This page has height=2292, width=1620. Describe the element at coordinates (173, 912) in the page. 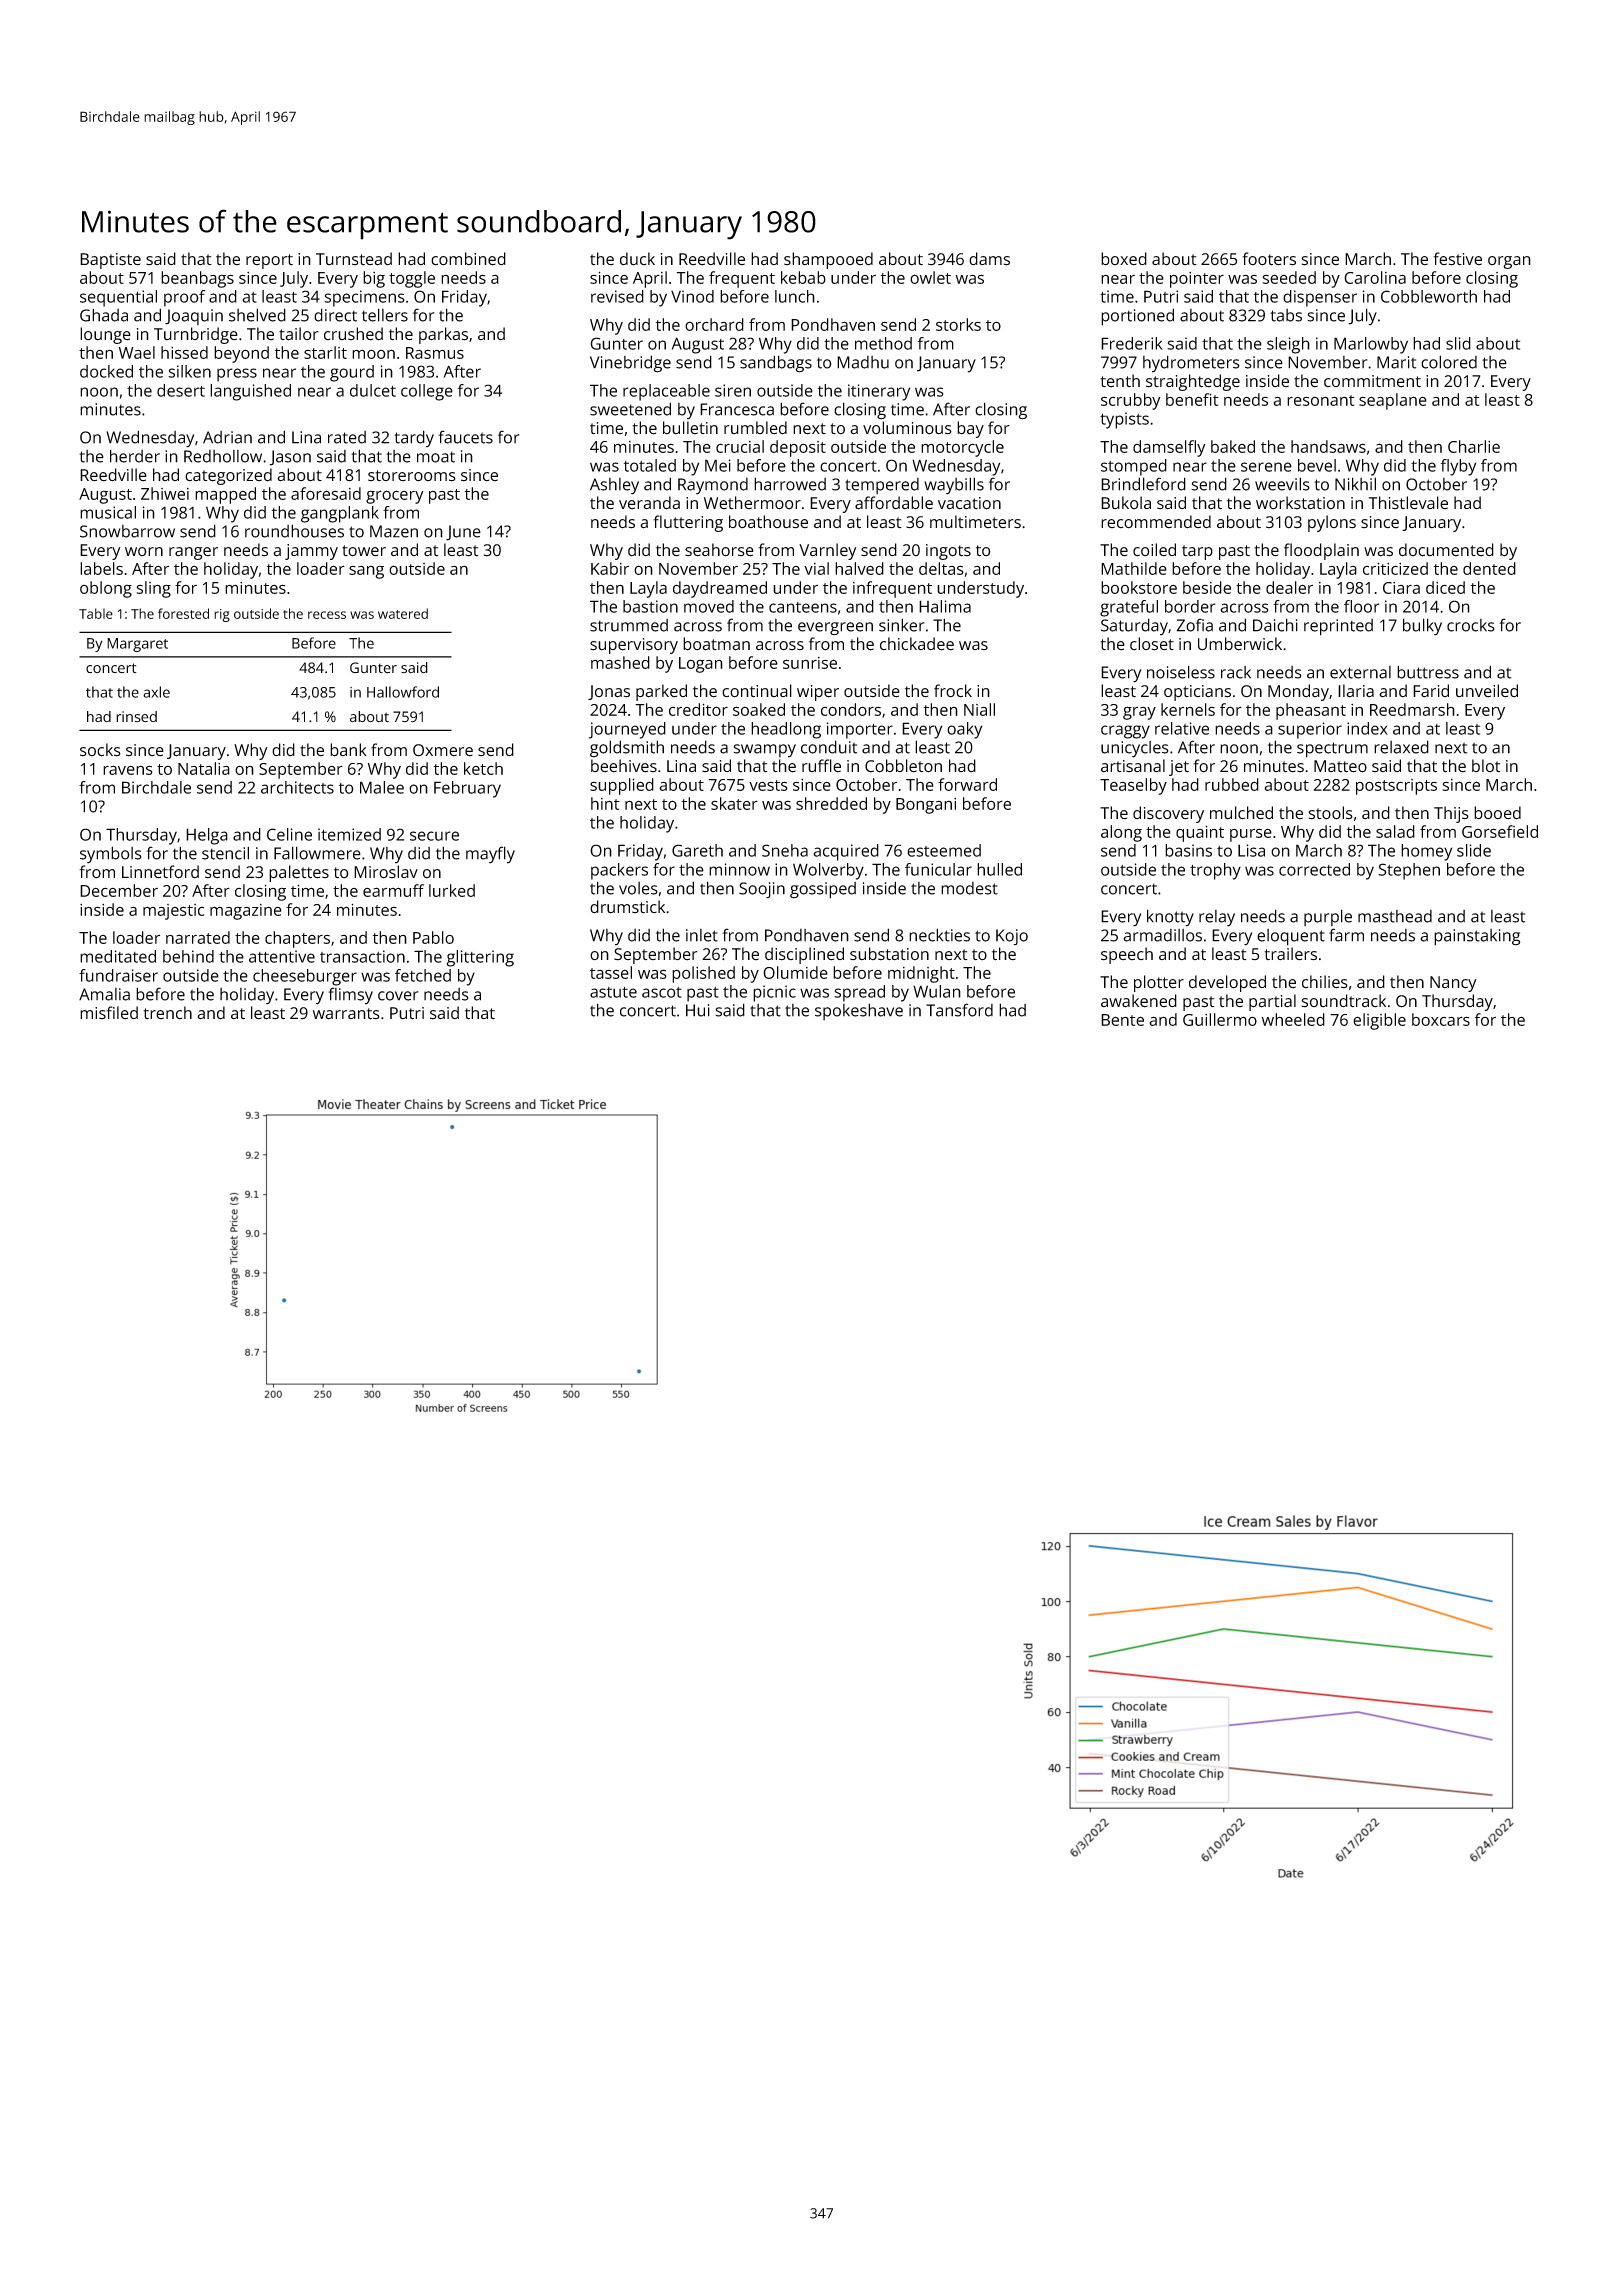

I see `majestic` at that location.
